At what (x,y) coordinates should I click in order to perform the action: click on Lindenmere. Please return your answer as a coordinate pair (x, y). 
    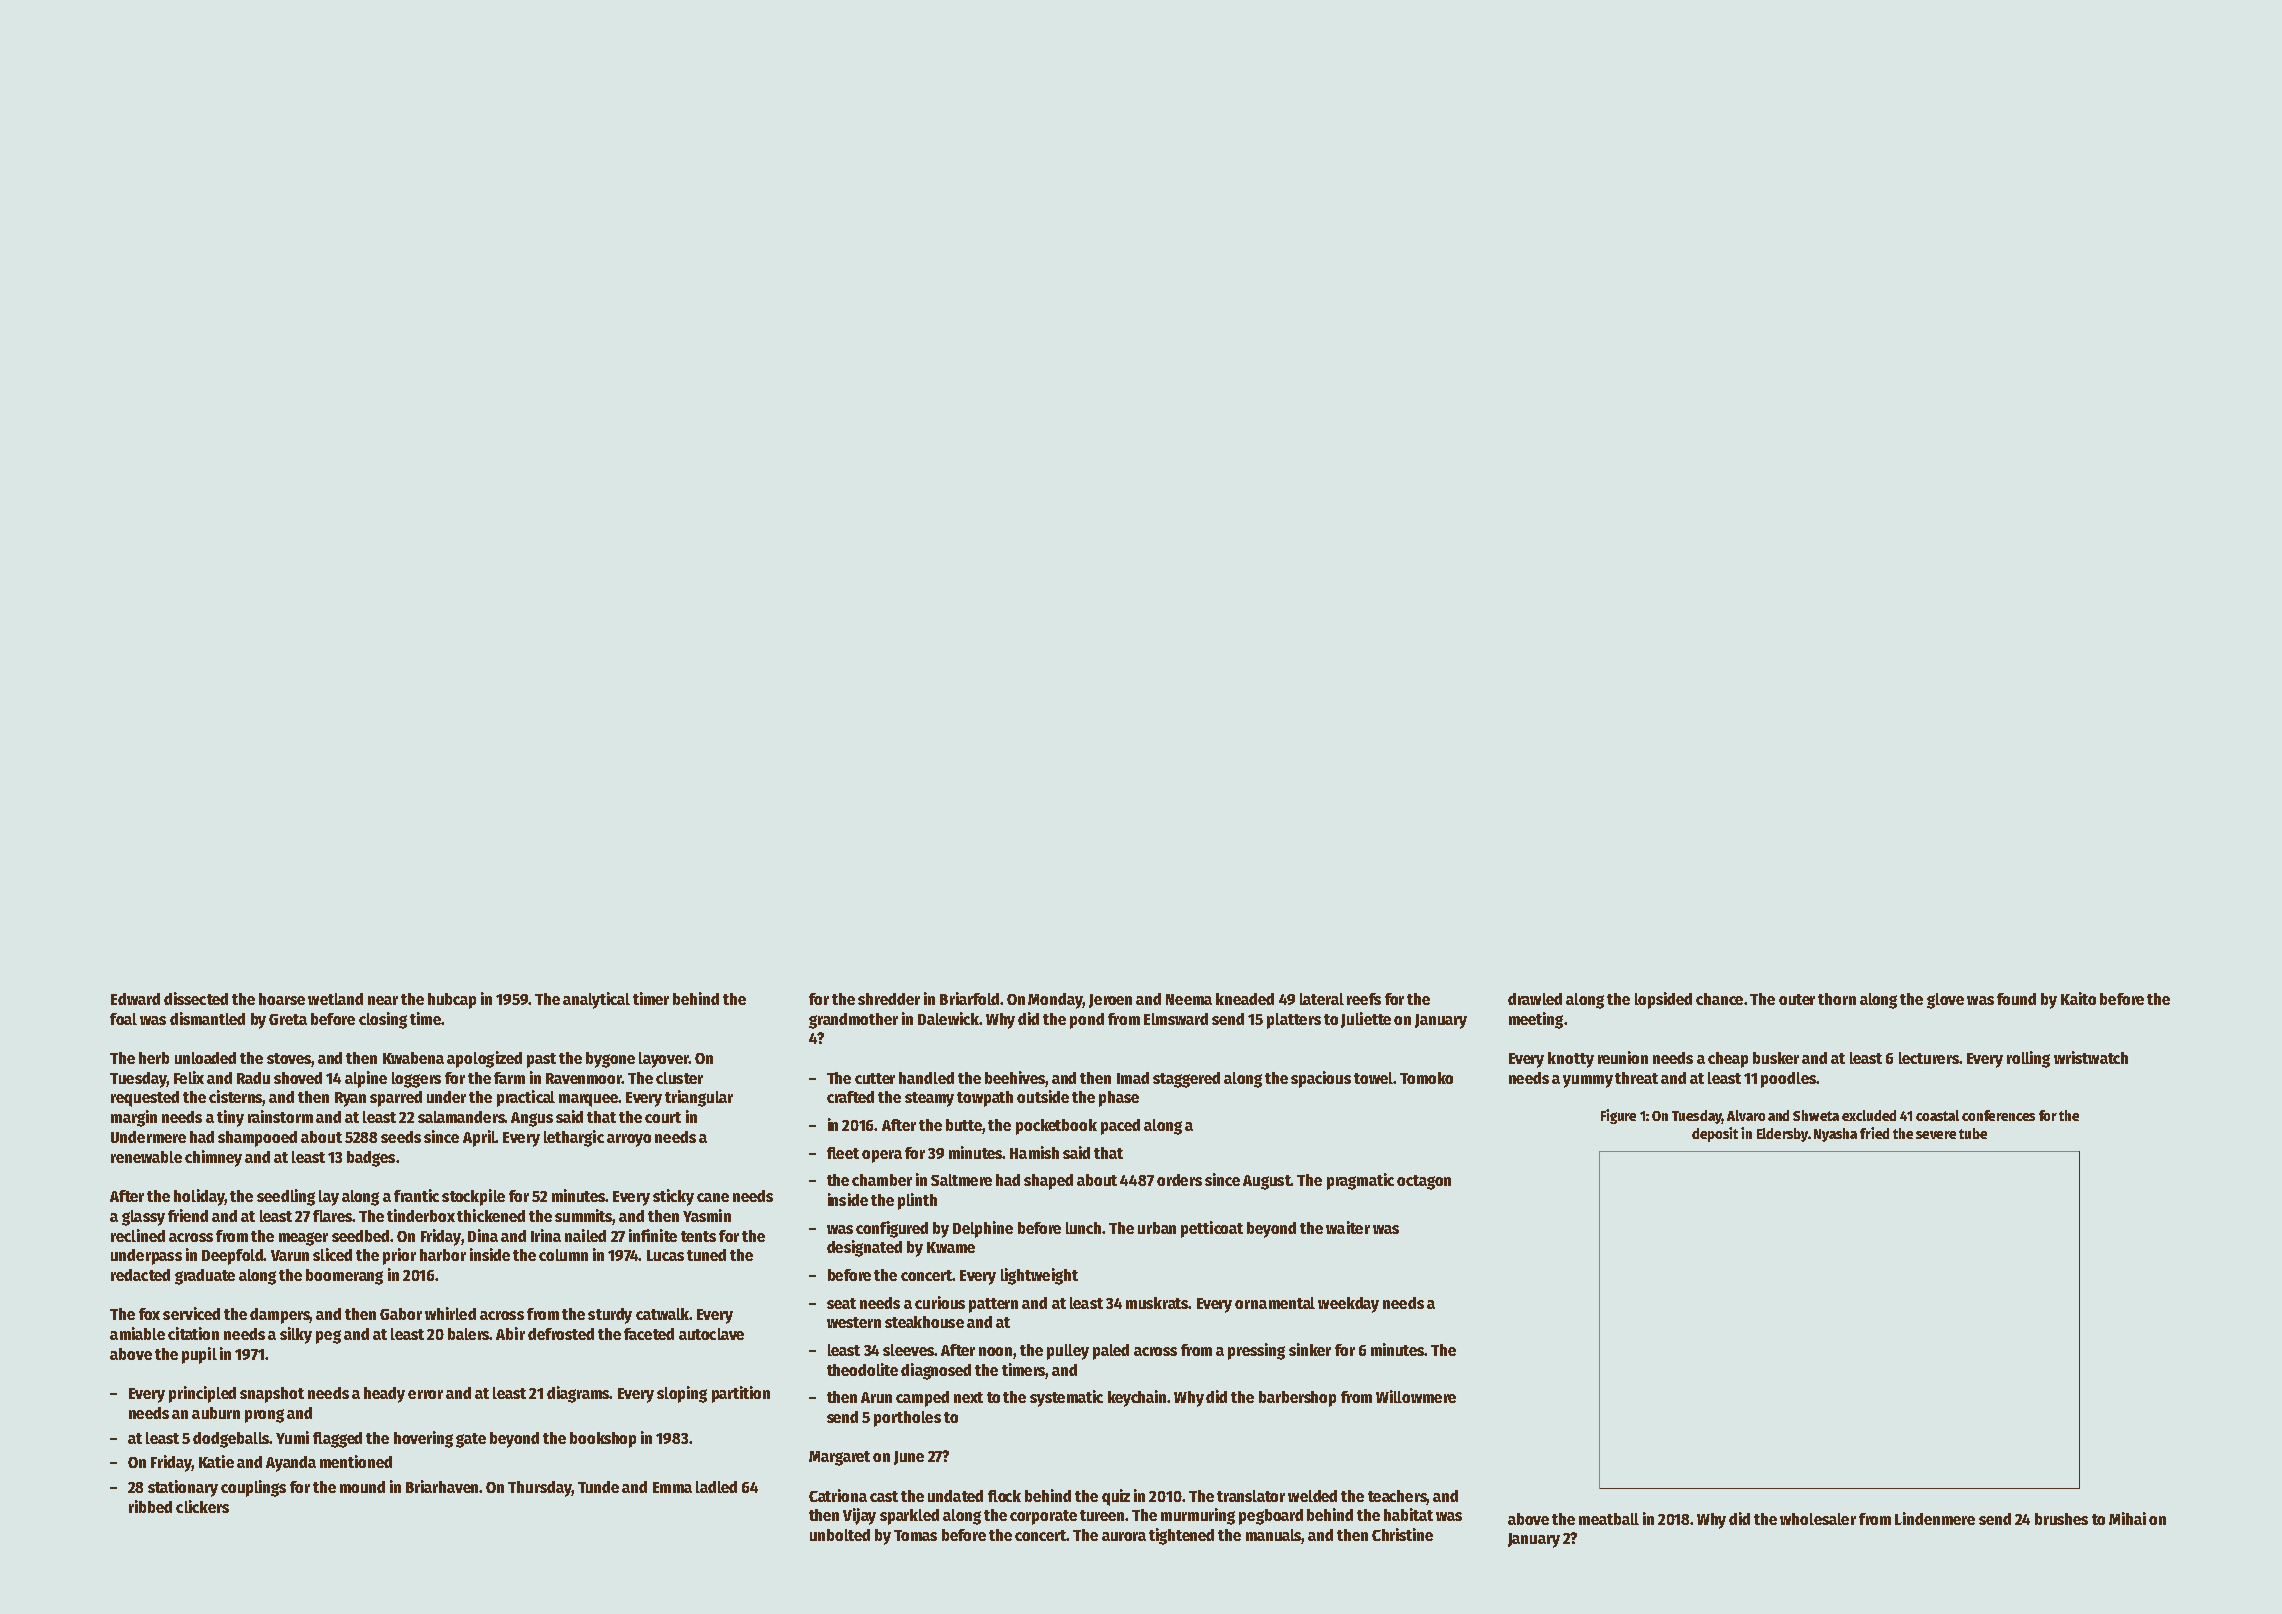
    Looking at the image, I should click on (1935, 1518).
